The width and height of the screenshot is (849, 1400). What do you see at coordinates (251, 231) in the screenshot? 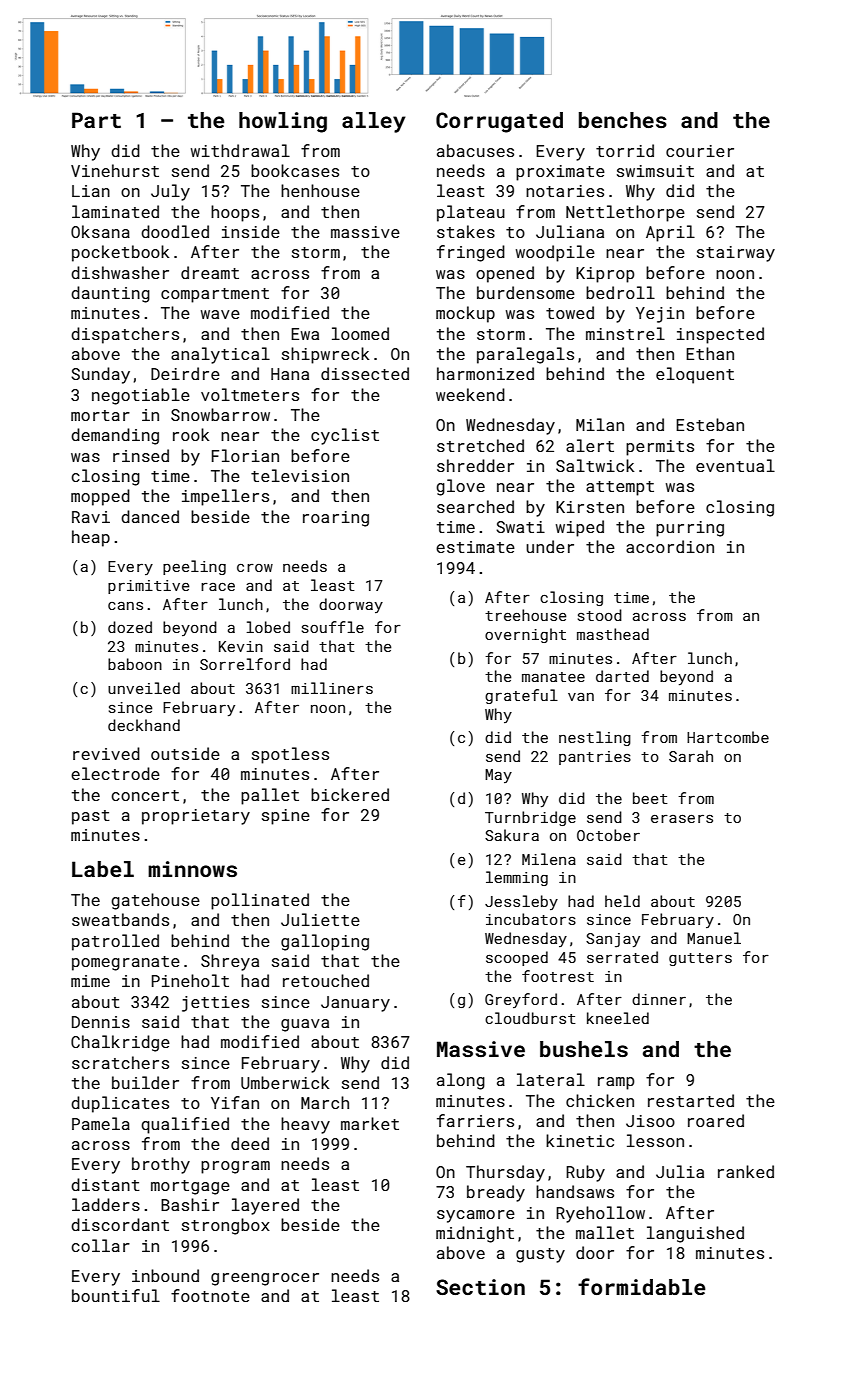
I see `inside` at bounding box center [251, 231].
